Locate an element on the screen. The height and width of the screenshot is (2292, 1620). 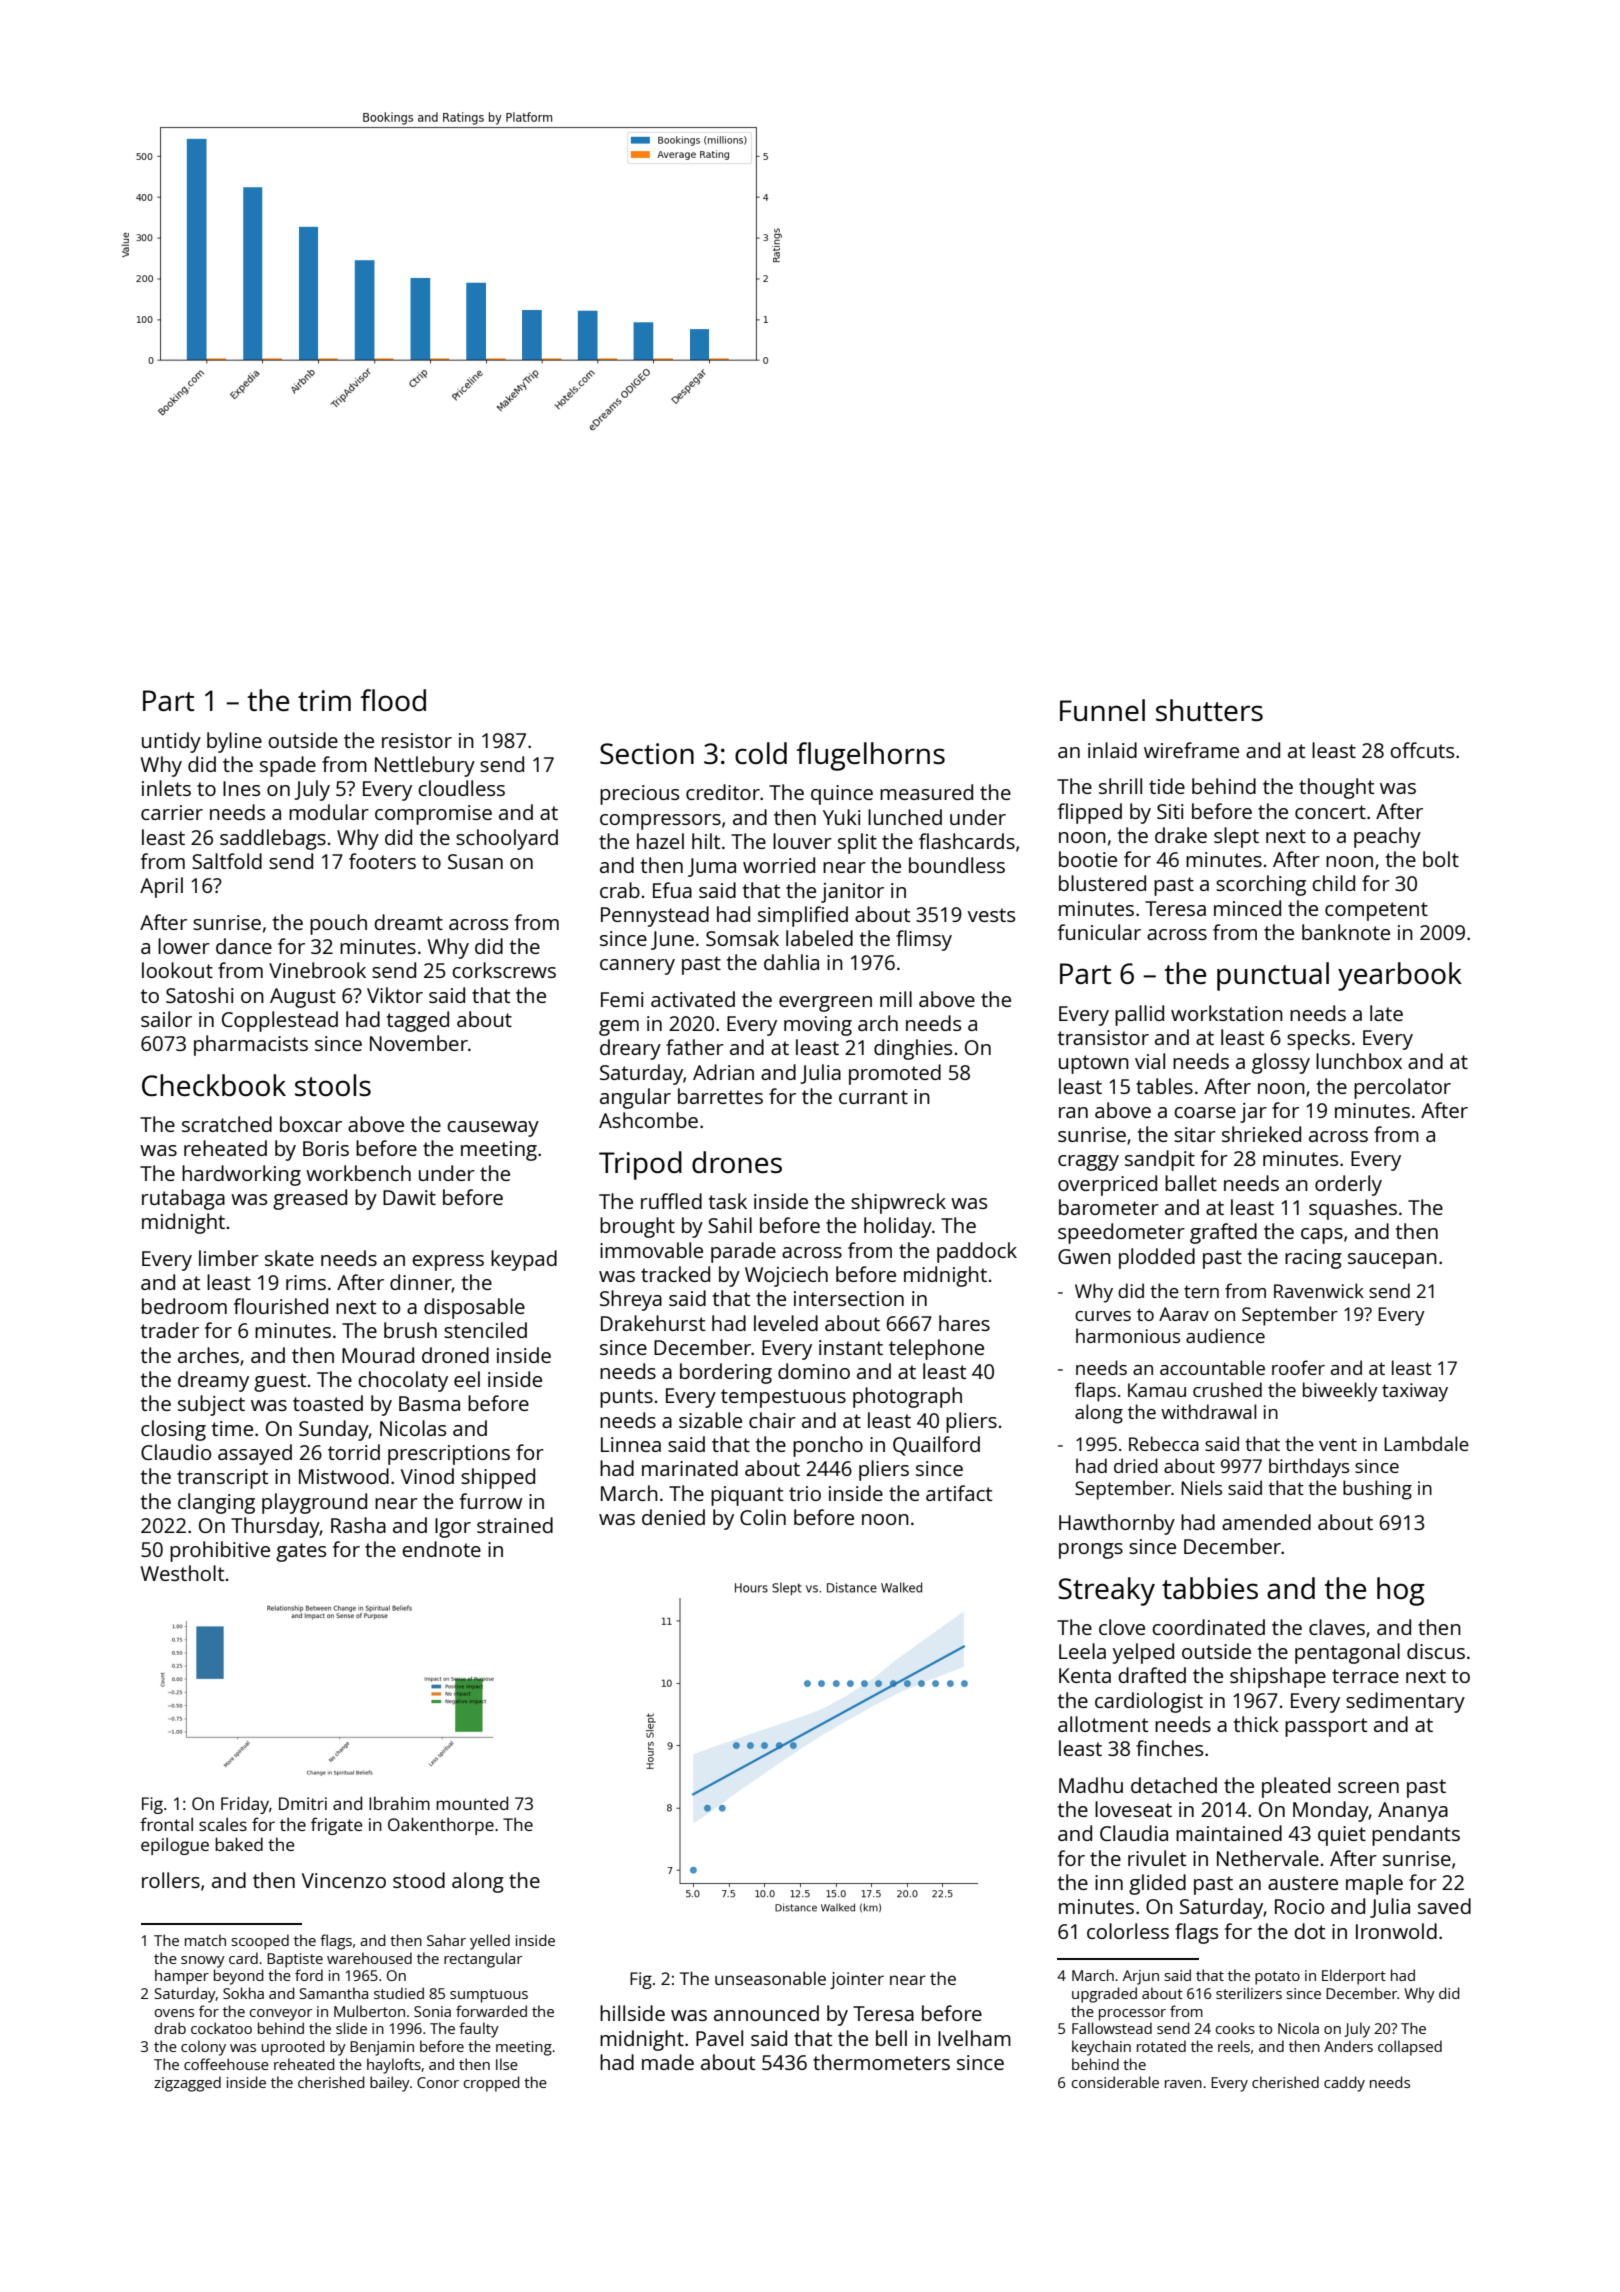
trim is located at coordinates (324, 700).
